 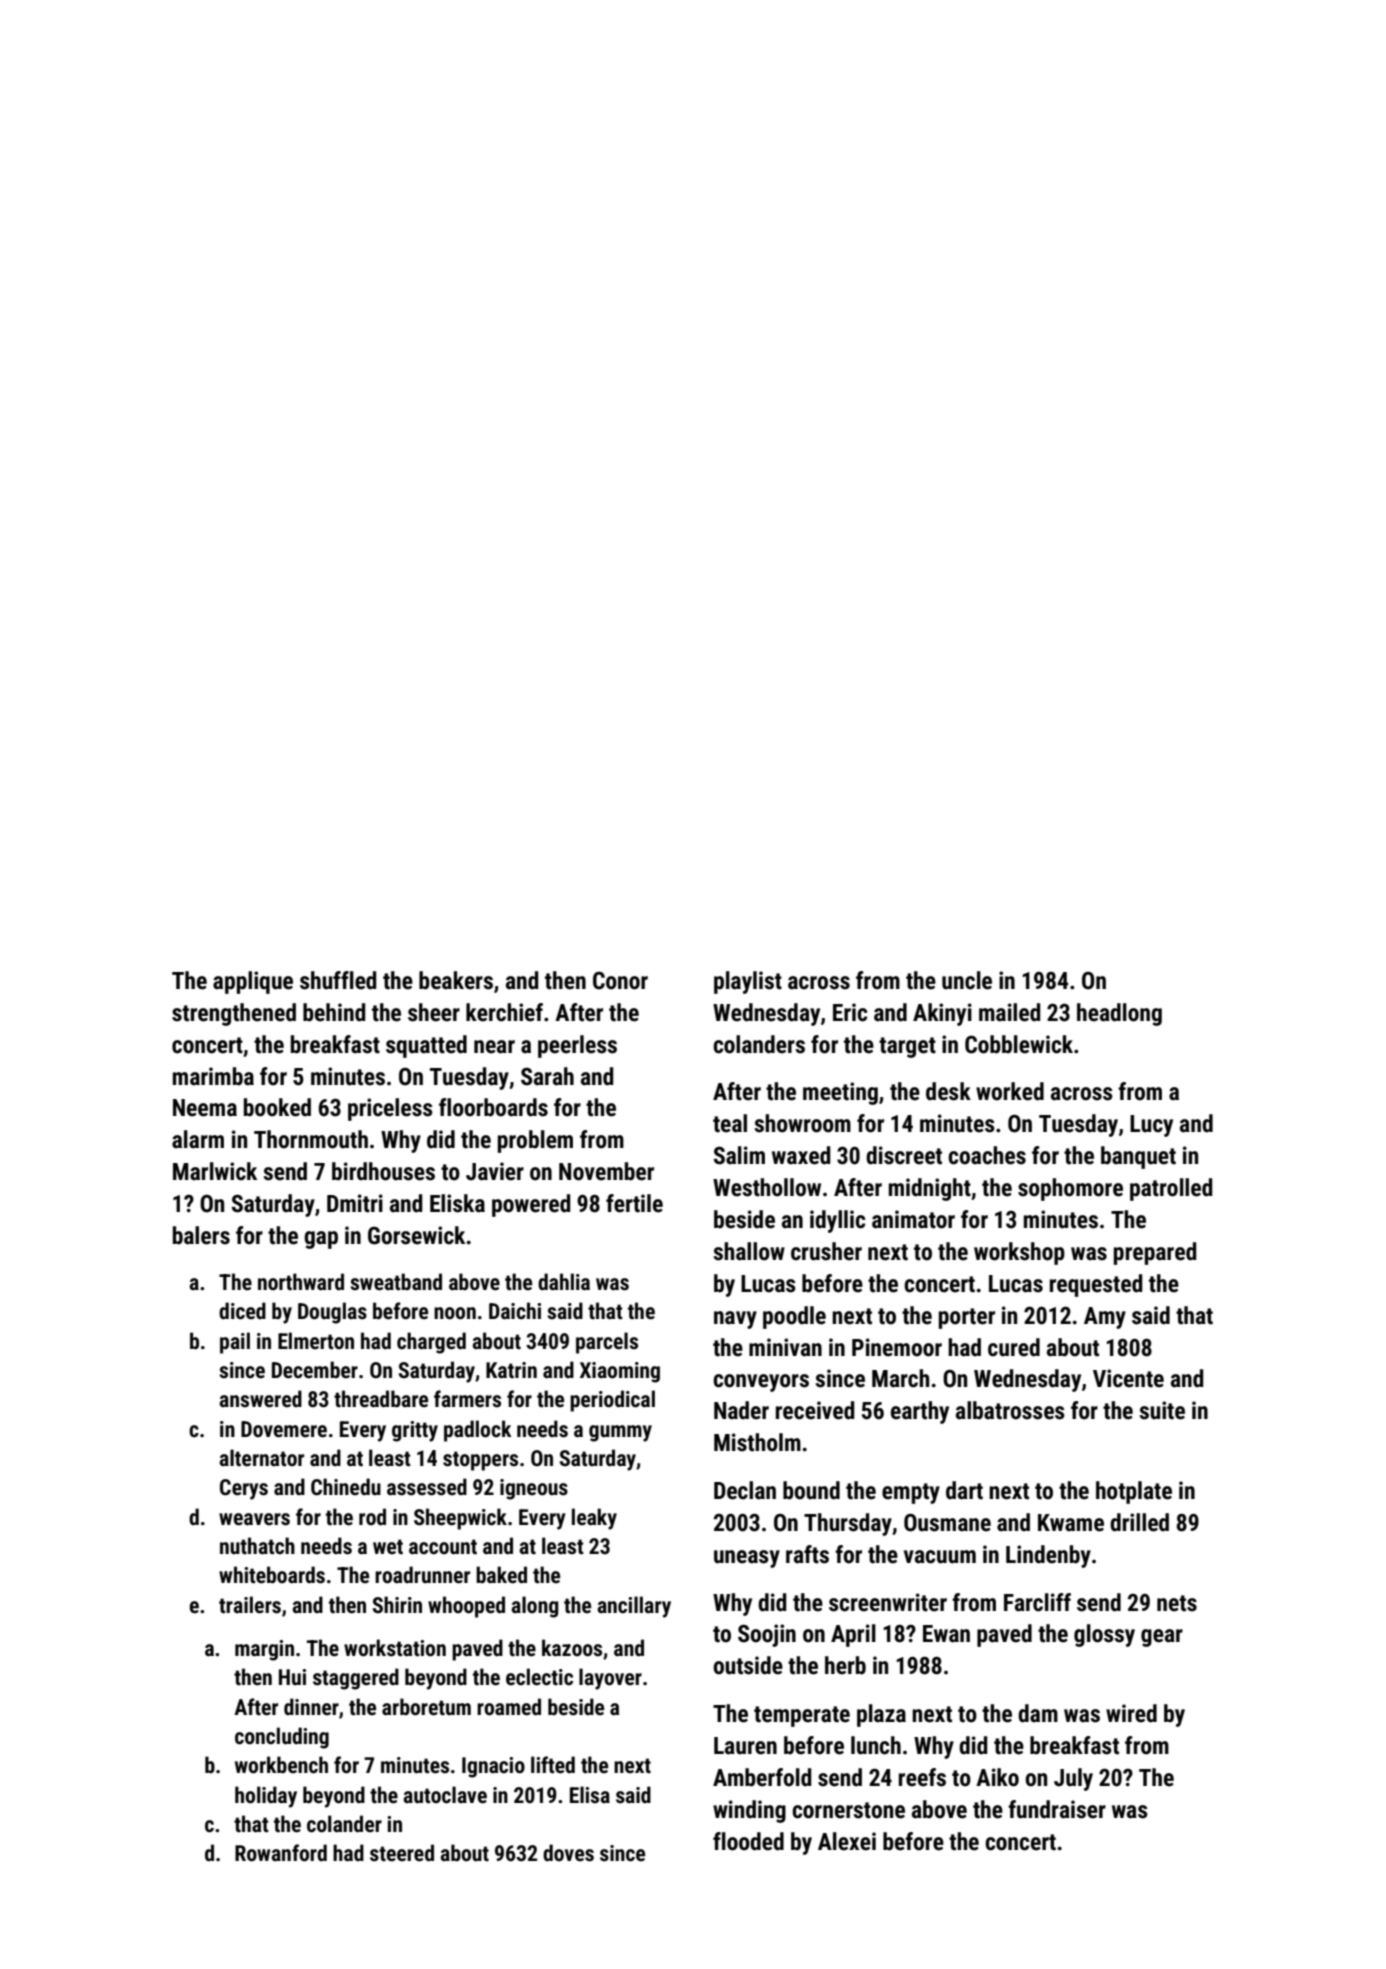 I want to click on Chinedu, so click(x=346, y=1487).
